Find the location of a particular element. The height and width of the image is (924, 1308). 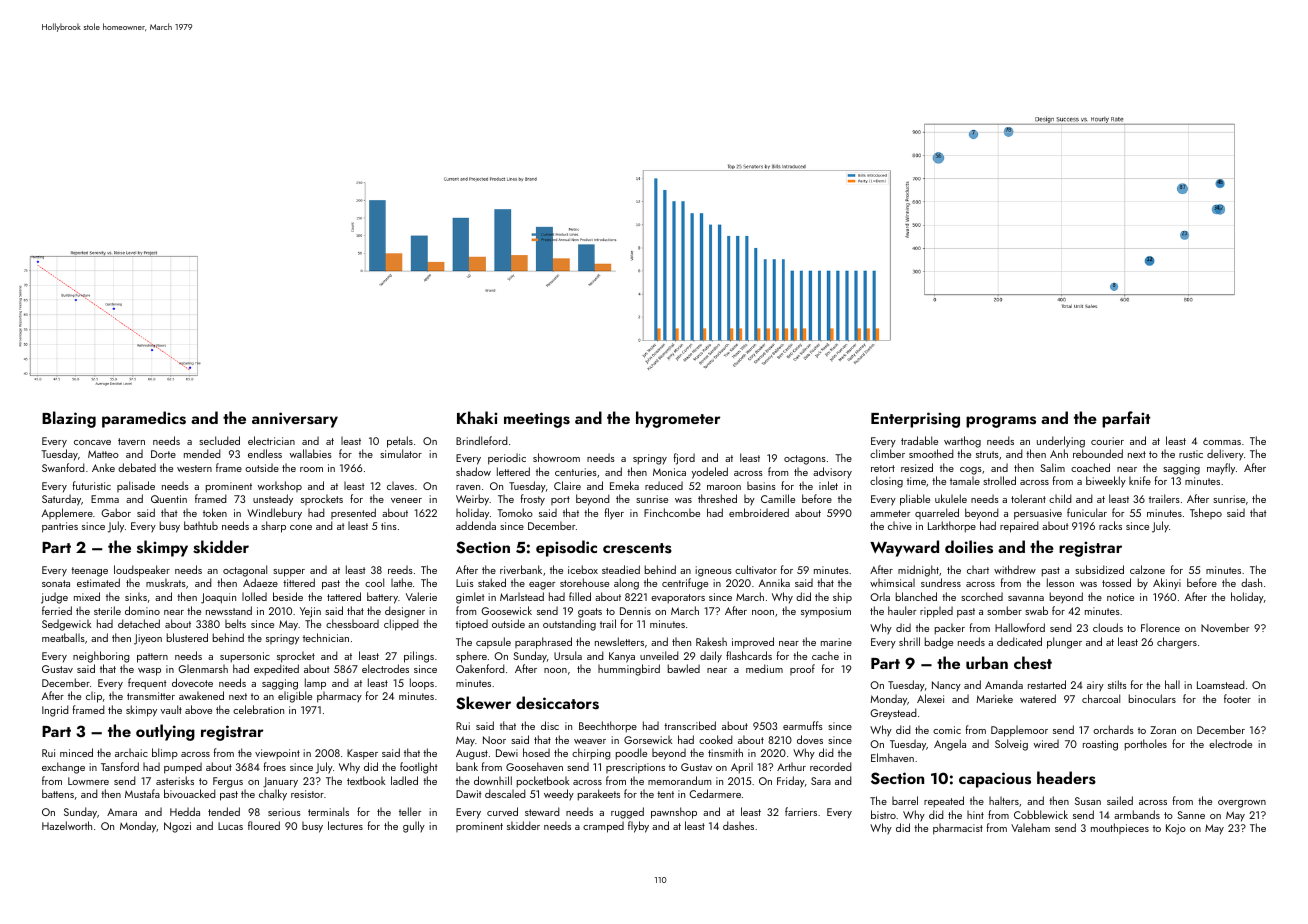

Khaki is located at coordinates (477, 417).
